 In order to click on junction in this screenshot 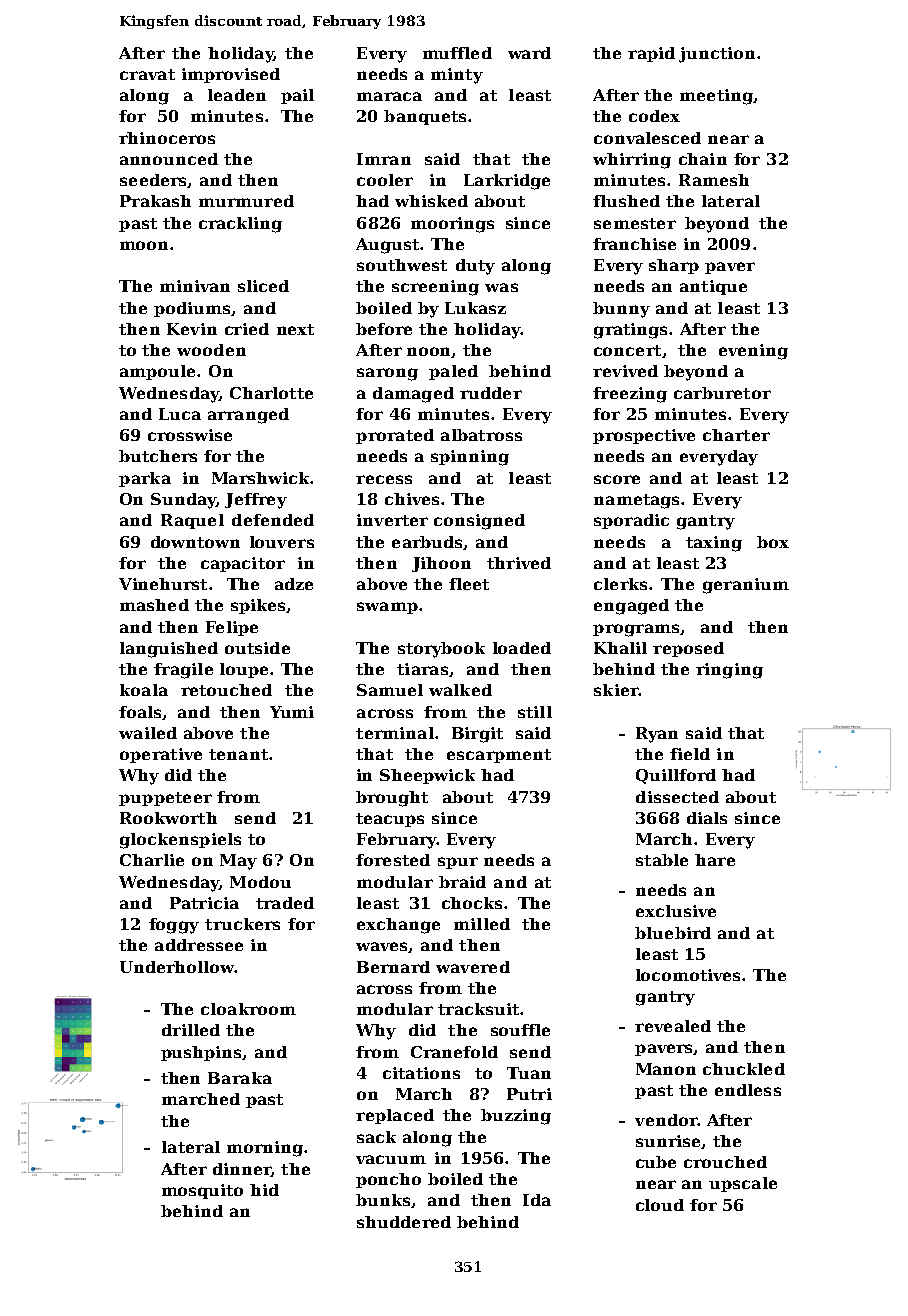, I will do `click(717, 55)`.
